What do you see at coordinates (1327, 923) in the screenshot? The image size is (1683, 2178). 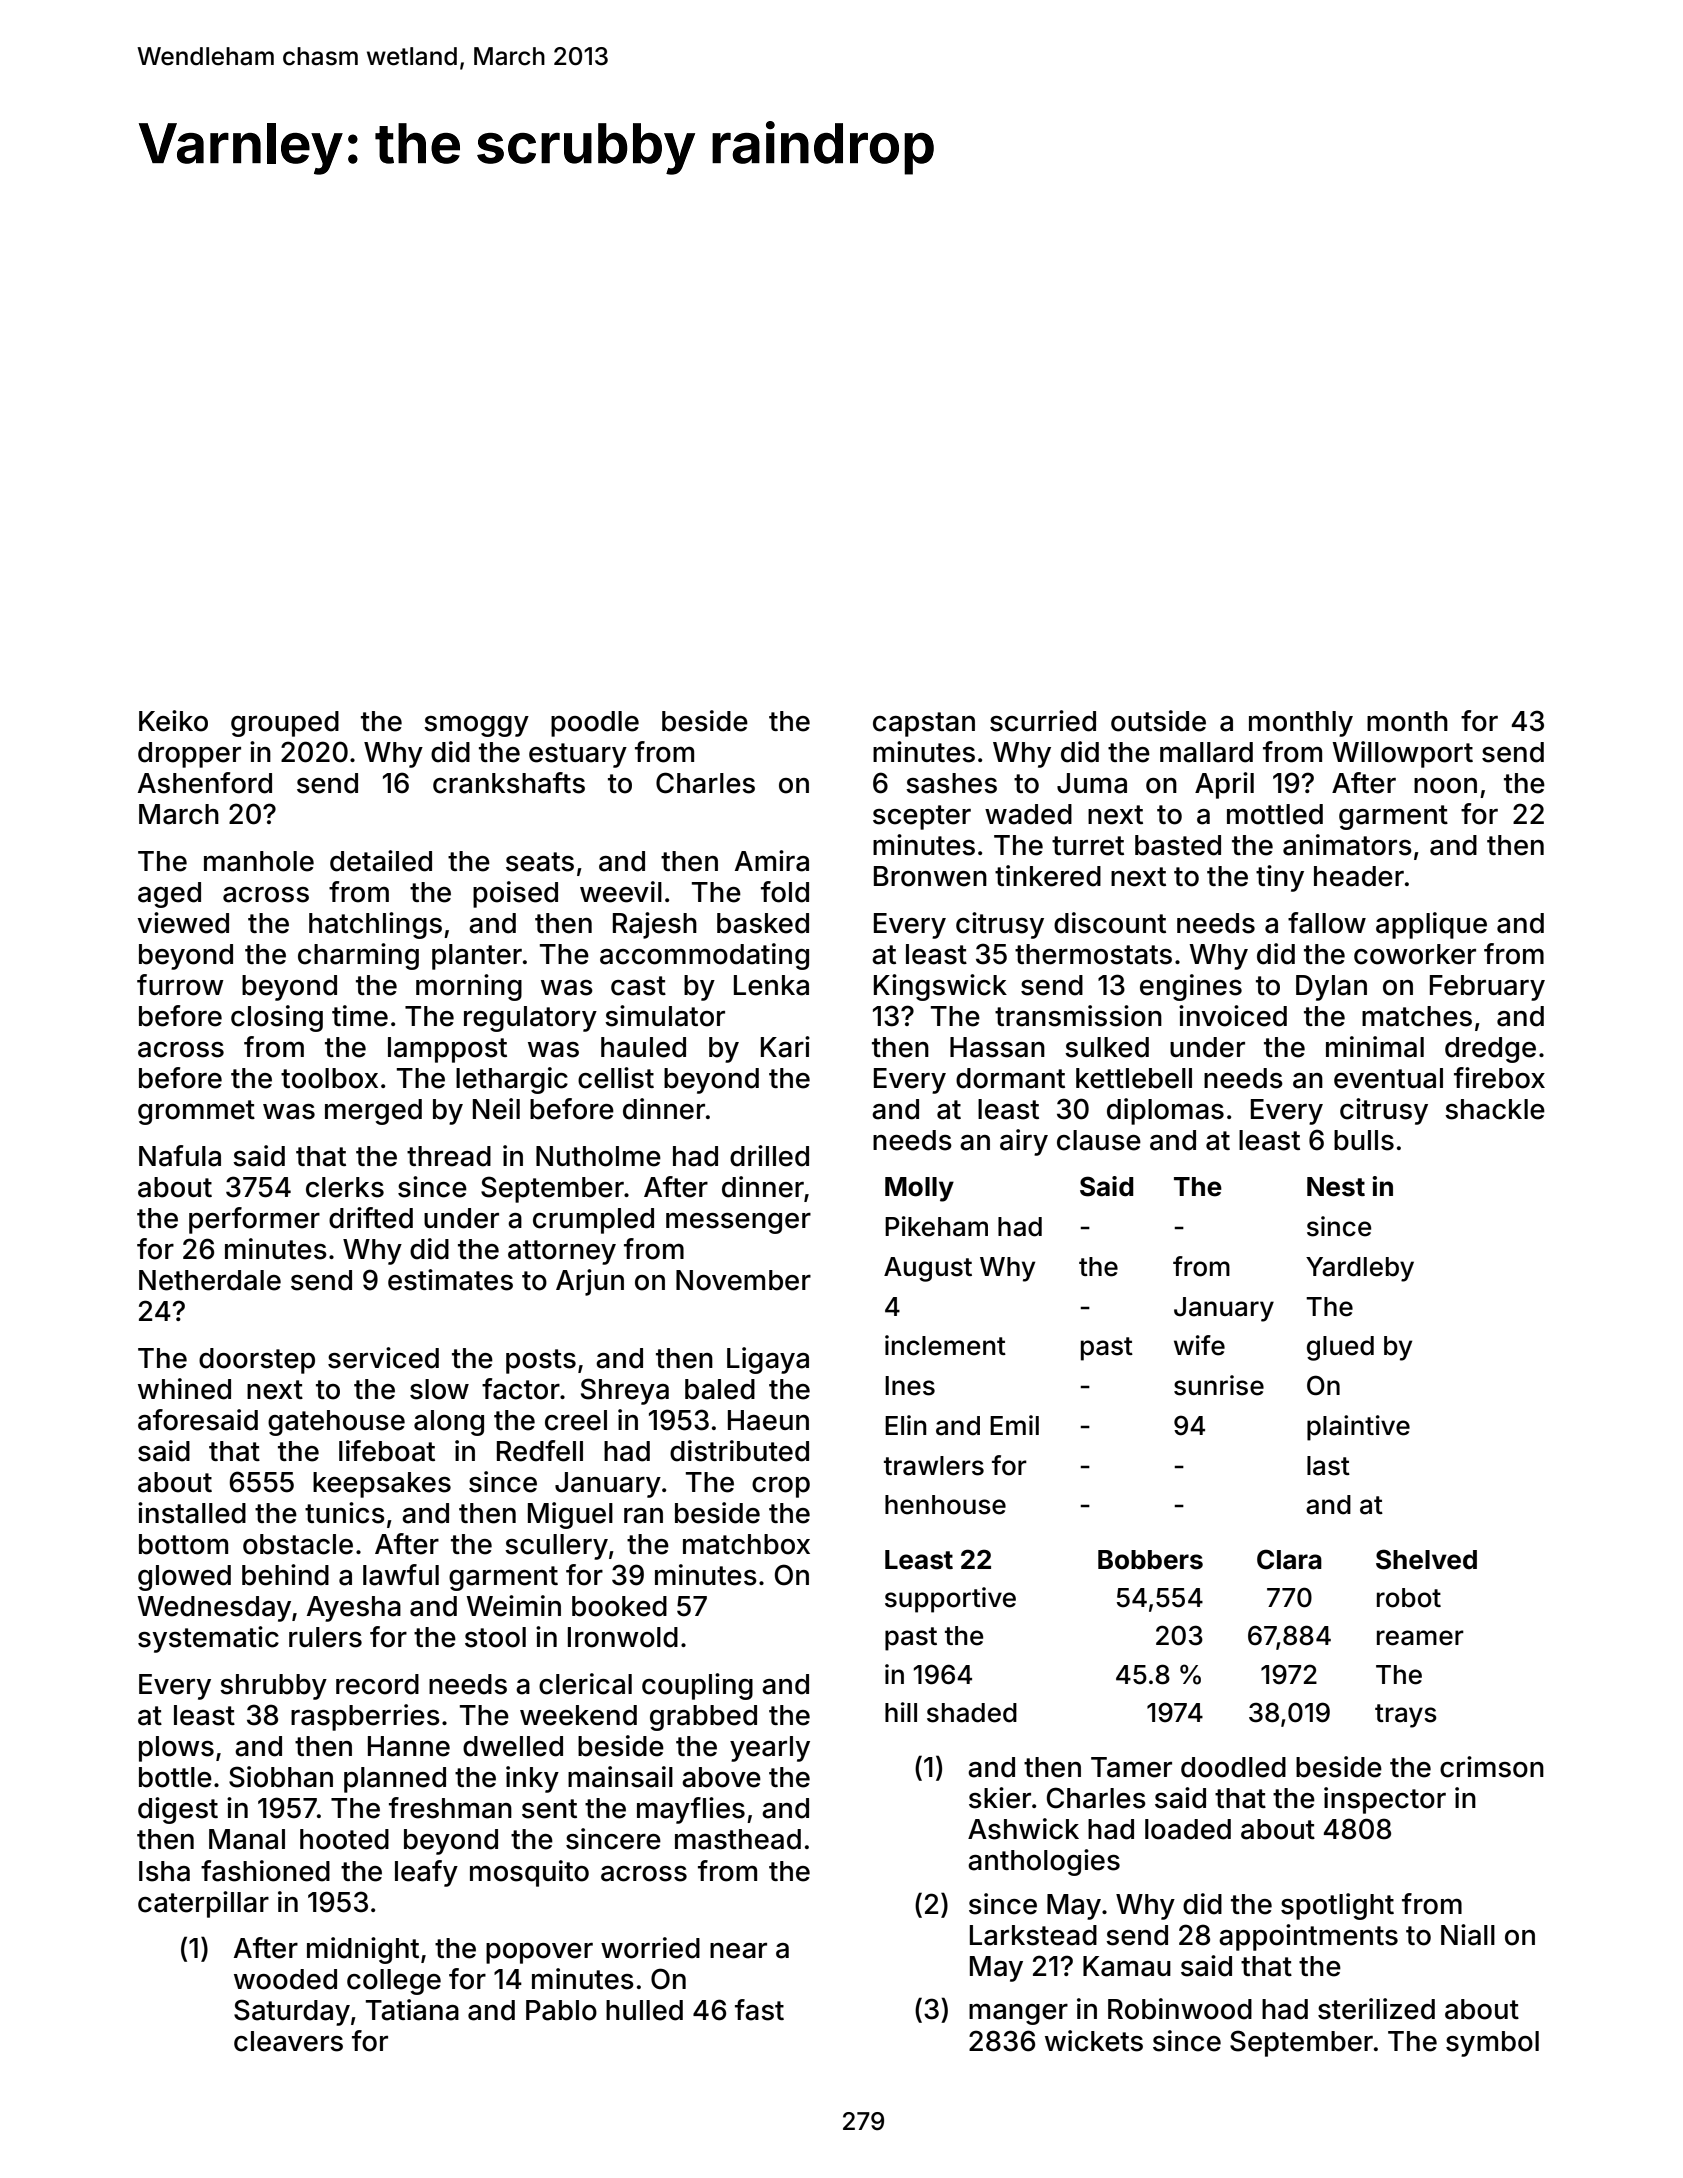 I see `fallow` at bounding box center [1327, 923].
